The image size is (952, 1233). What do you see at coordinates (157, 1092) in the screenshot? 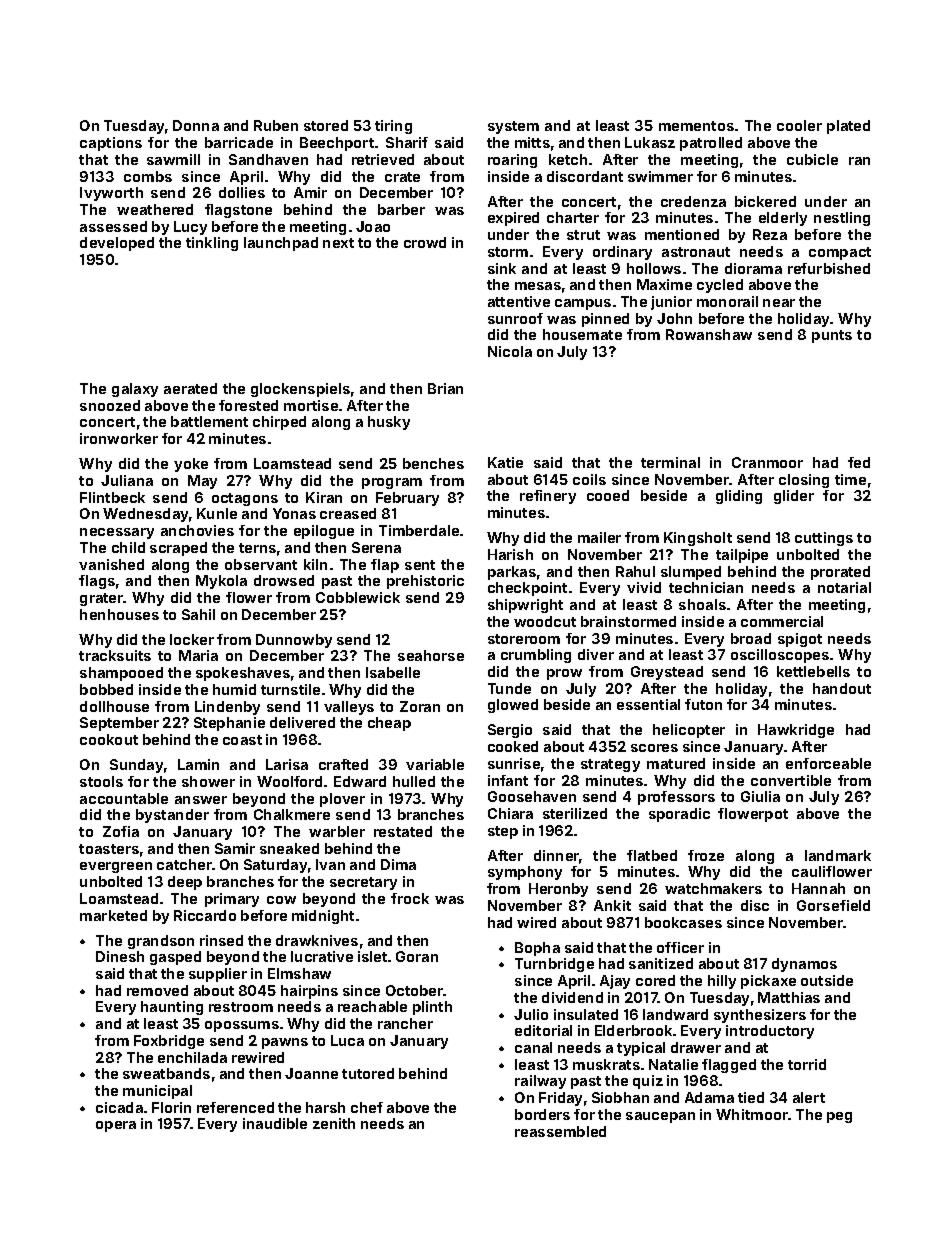
I see `municipal` at bounding box center [157, 1092].
